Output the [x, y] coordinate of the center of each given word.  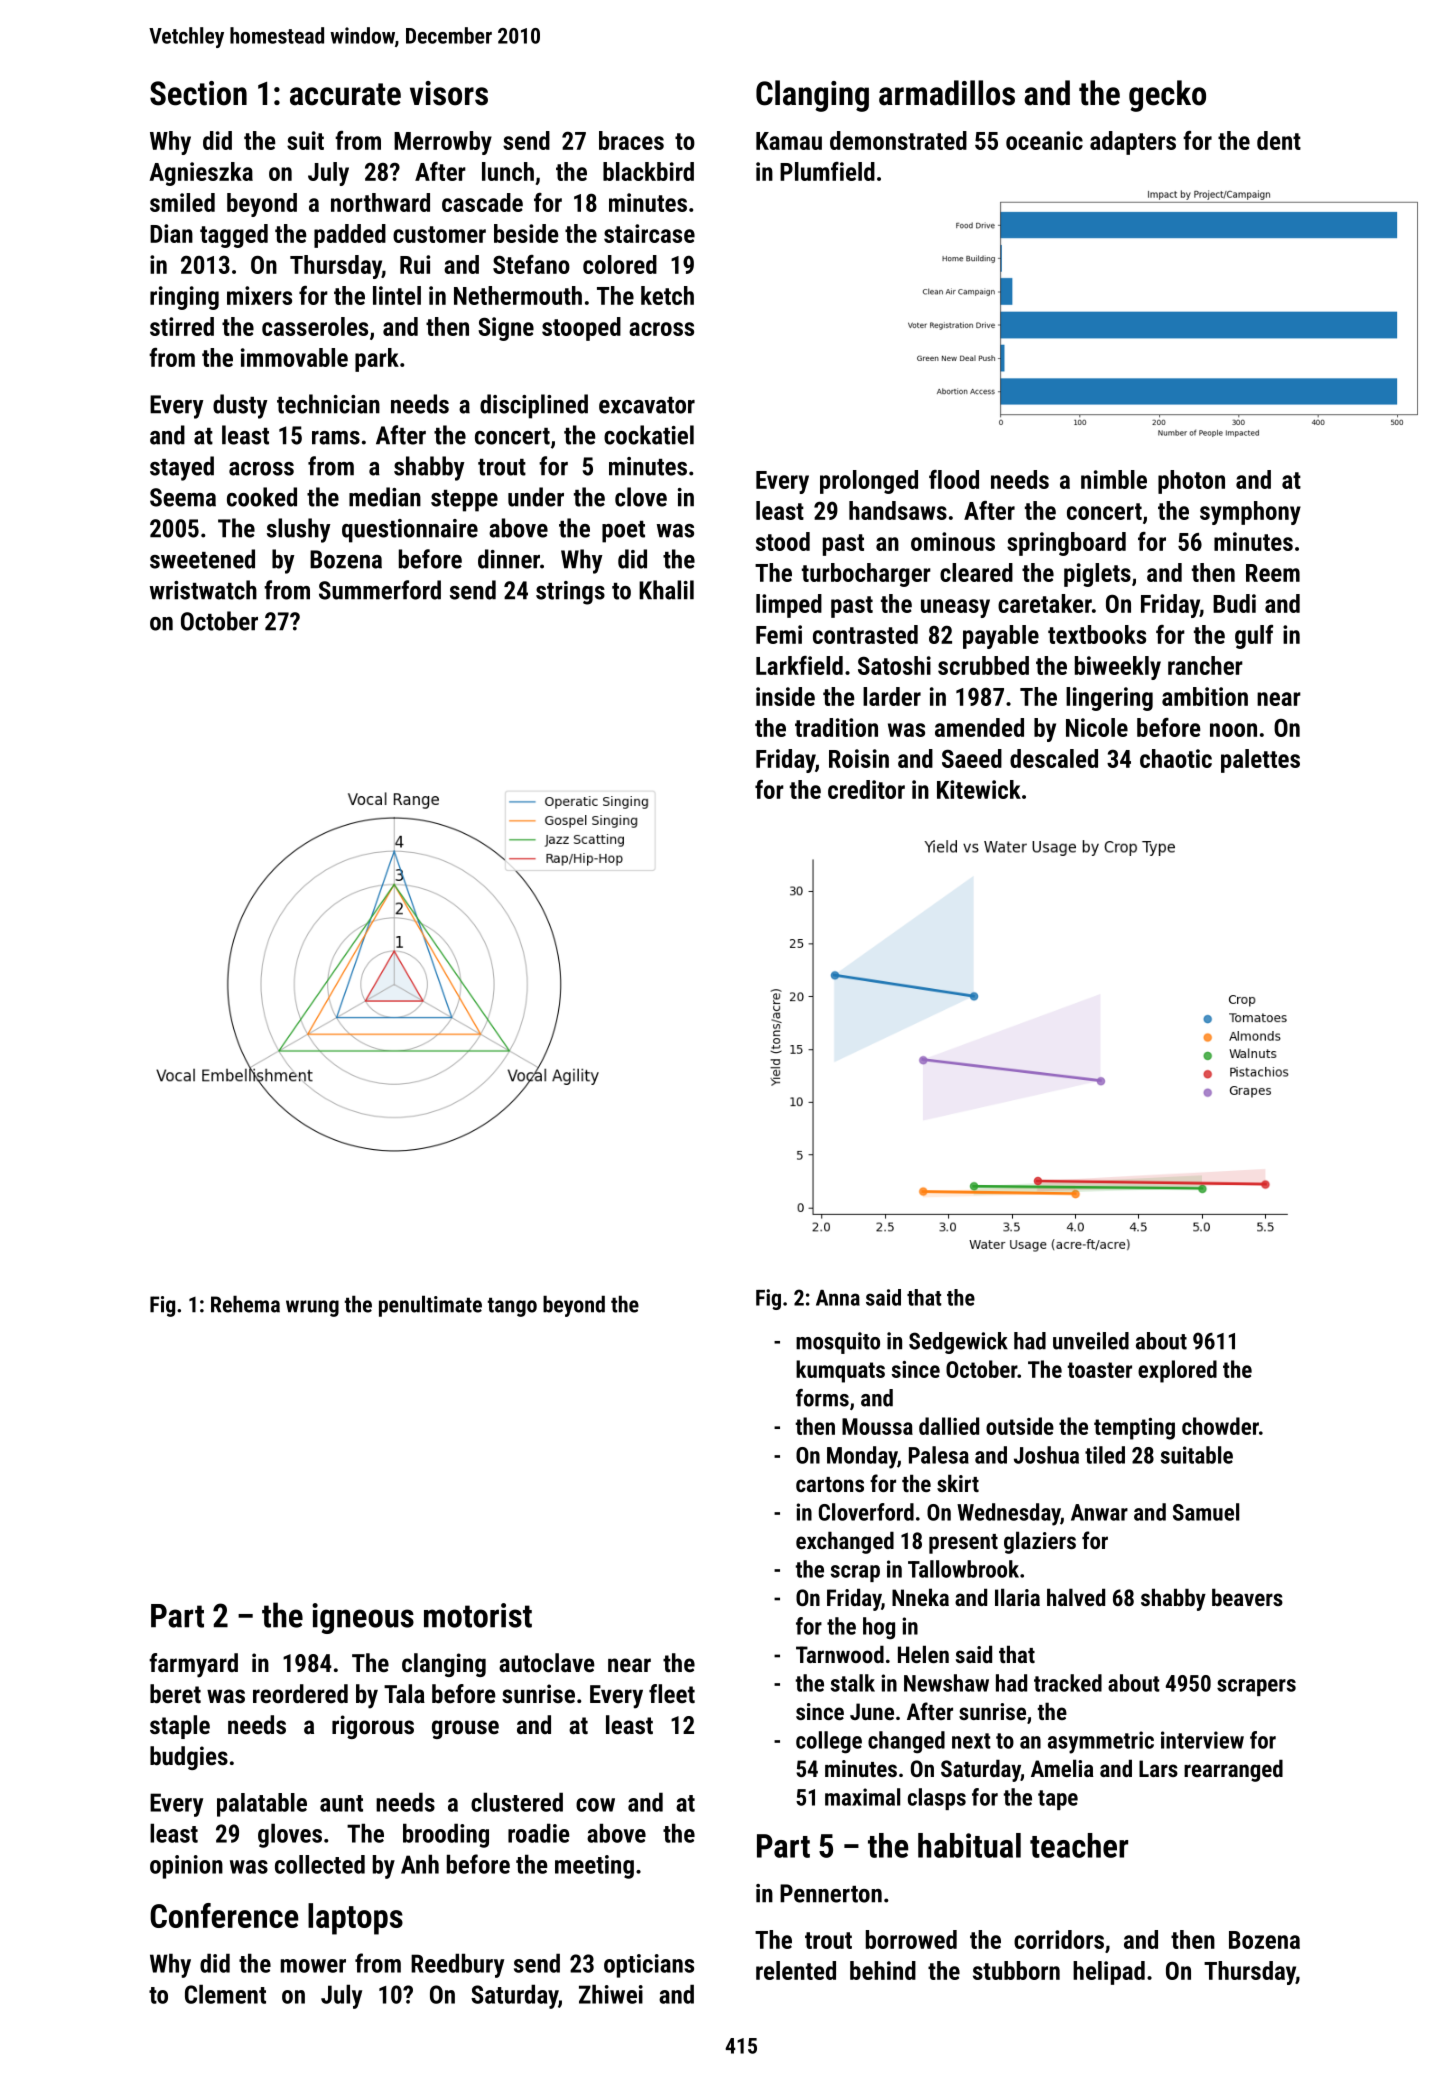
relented [796, 1970]
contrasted [865, 634]
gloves [290, 1835]
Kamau [789, 141]
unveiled [1091, 1341]
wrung [312, 1308]
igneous [363, 1618]
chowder [1220, 1426]
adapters [1133, 143]
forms [822, 1398]
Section [198, 93]
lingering [1109, 699]
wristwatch [203, 590]
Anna [838, 1298]
